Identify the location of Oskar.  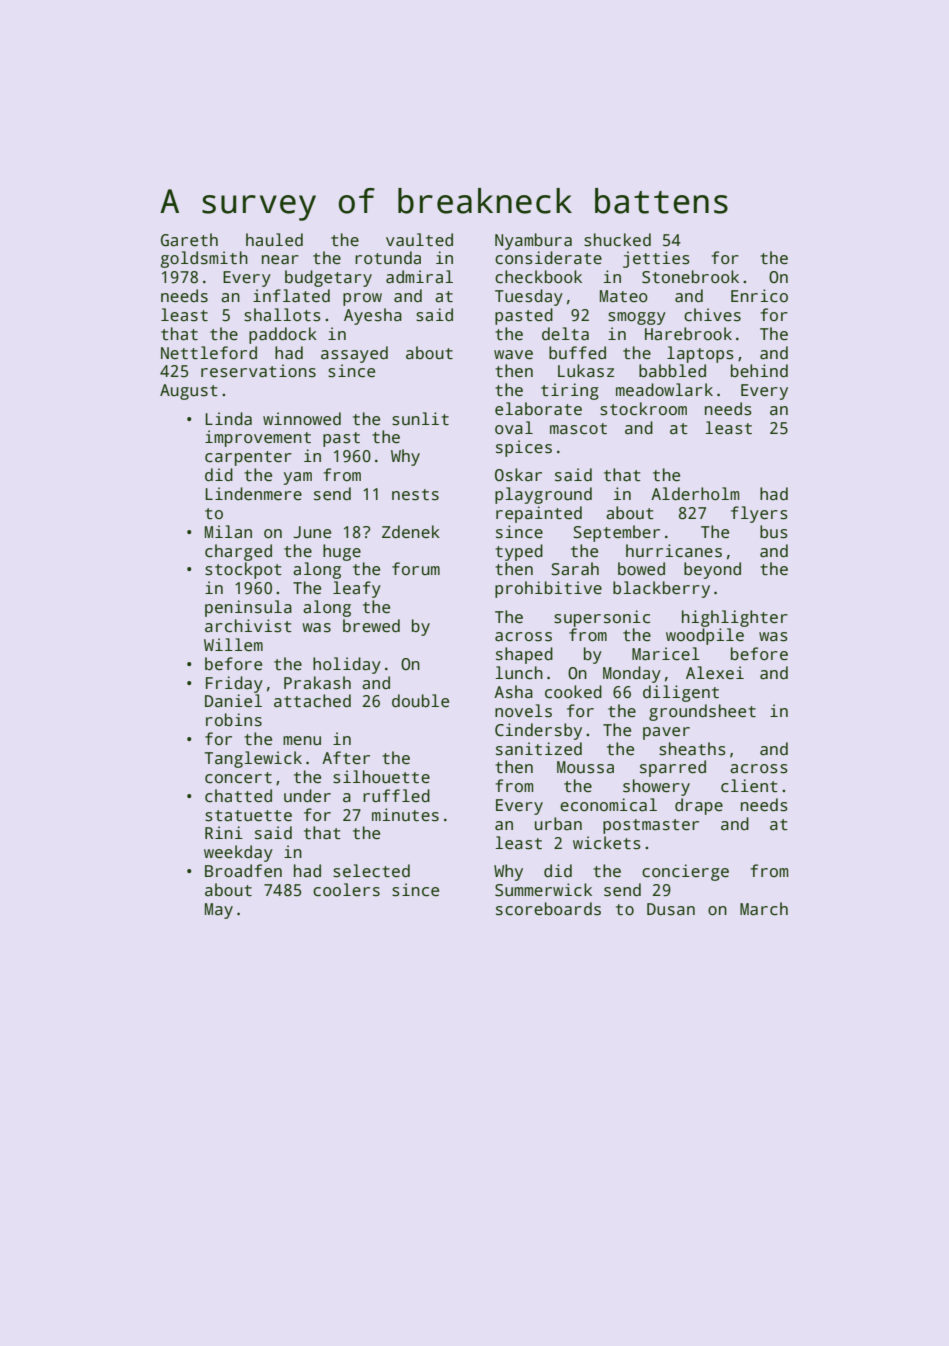
(518, 475).
